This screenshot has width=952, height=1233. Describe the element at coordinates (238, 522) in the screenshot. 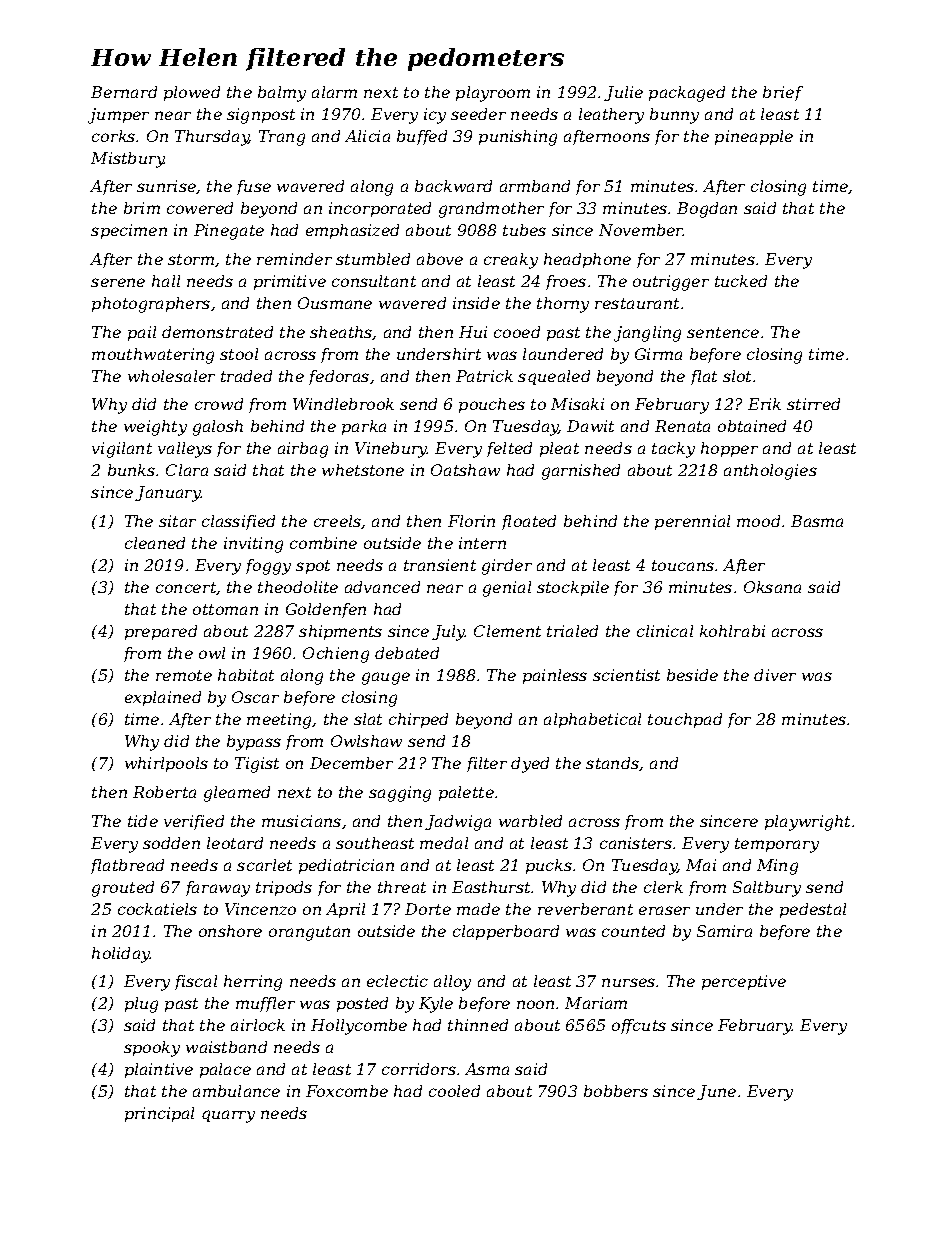

I see `classified` at that location.
